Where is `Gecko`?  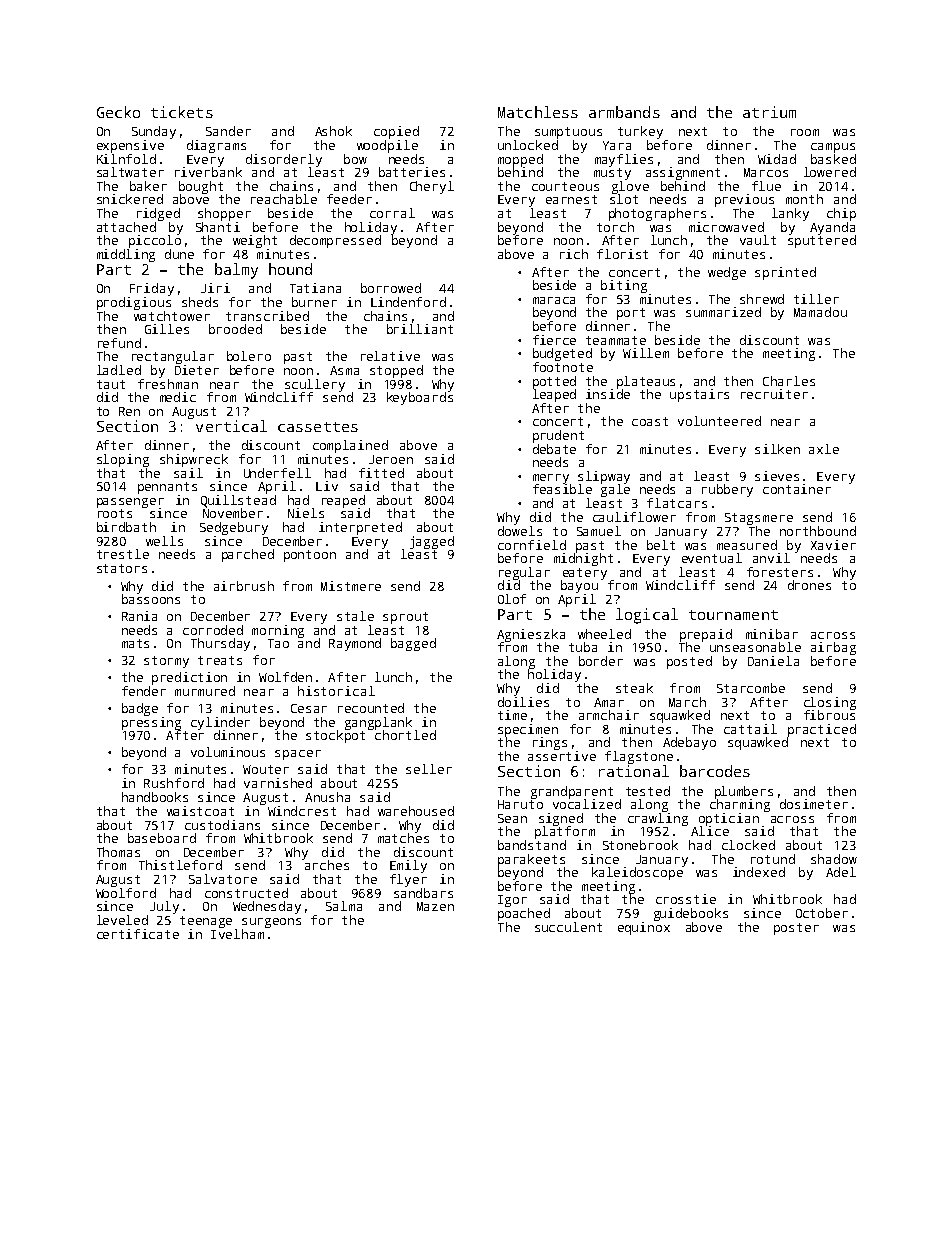
Gecko is located at coordinates (118, 112).
